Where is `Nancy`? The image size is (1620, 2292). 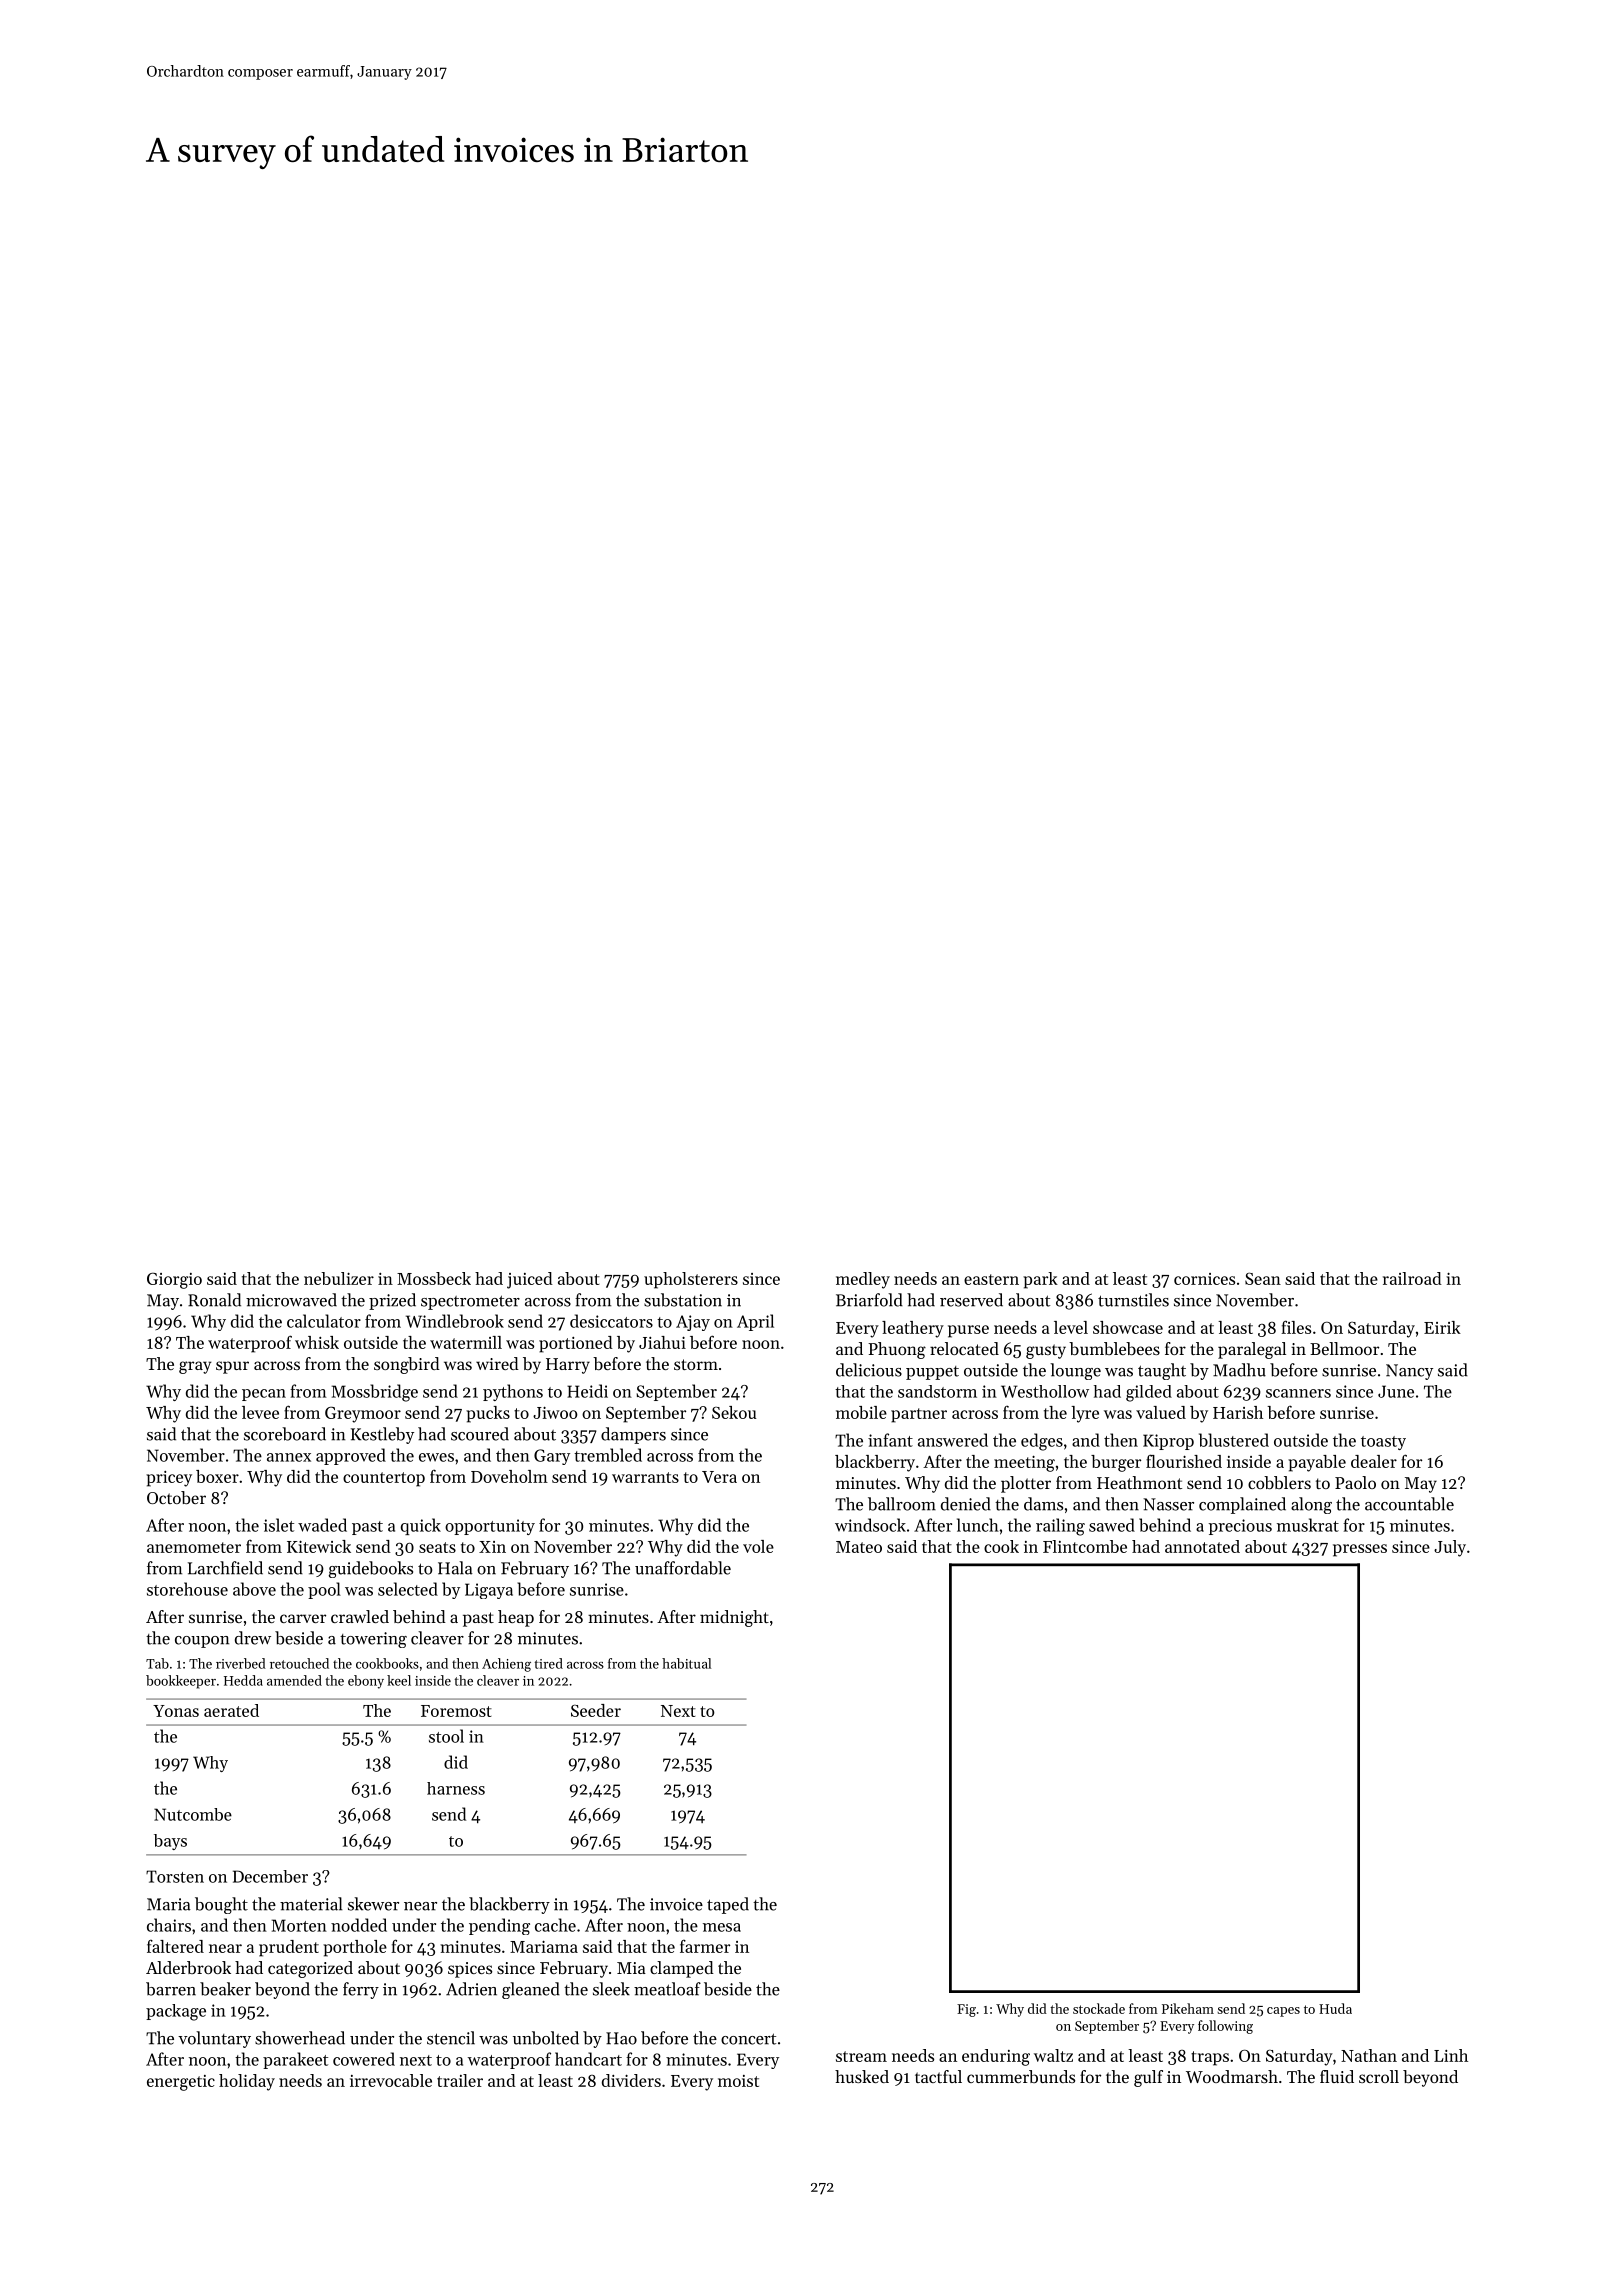 Nancy is located at coordinates (1409, 1372).
